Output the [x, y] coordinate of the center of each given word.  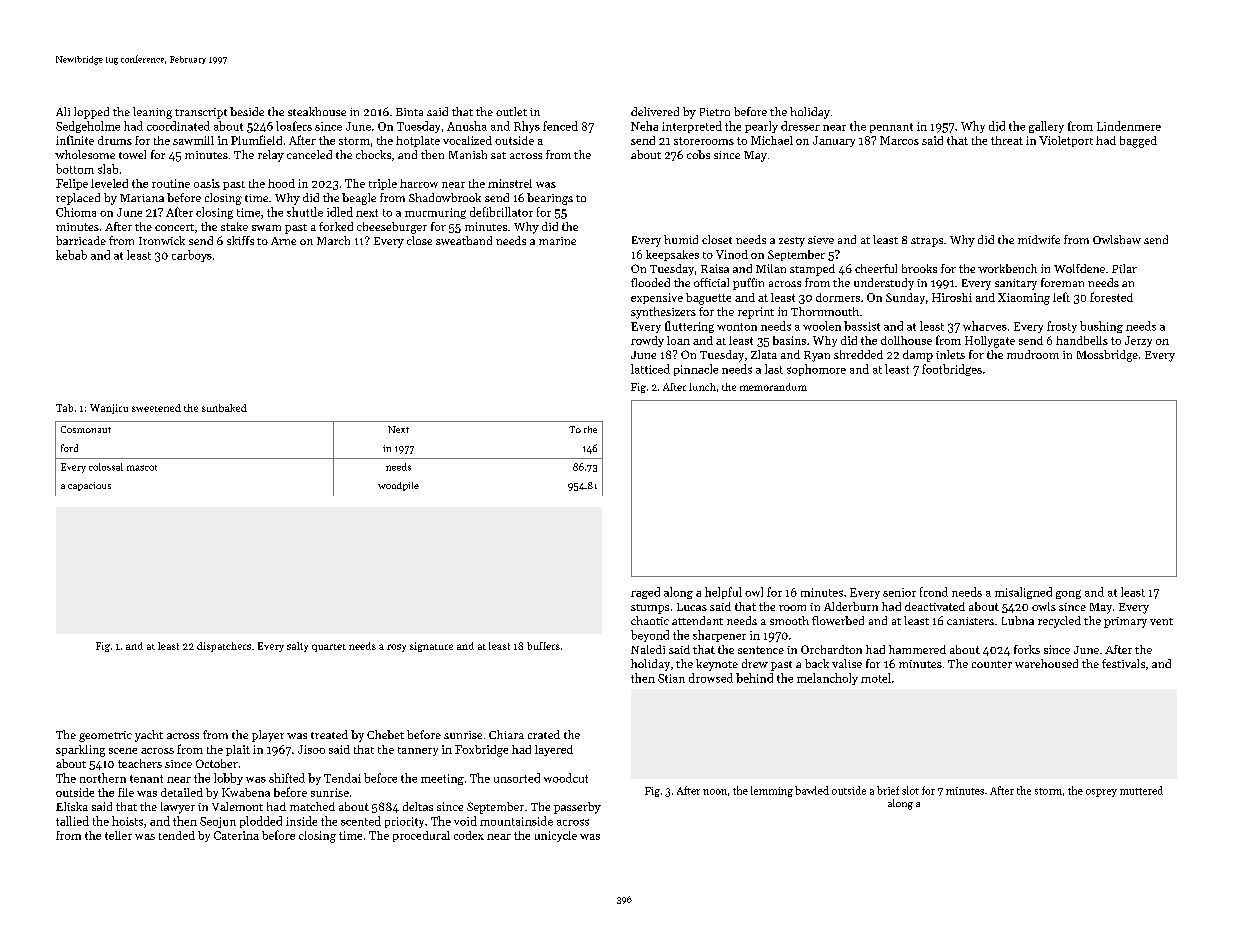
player [268, 736]
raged [645, 593]
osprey [1101, 793]
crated [544, 734]
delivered [655, 111]
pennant [891, 128]
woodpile [398, 486]
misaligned [1023, 593]
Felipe [72, 184]
